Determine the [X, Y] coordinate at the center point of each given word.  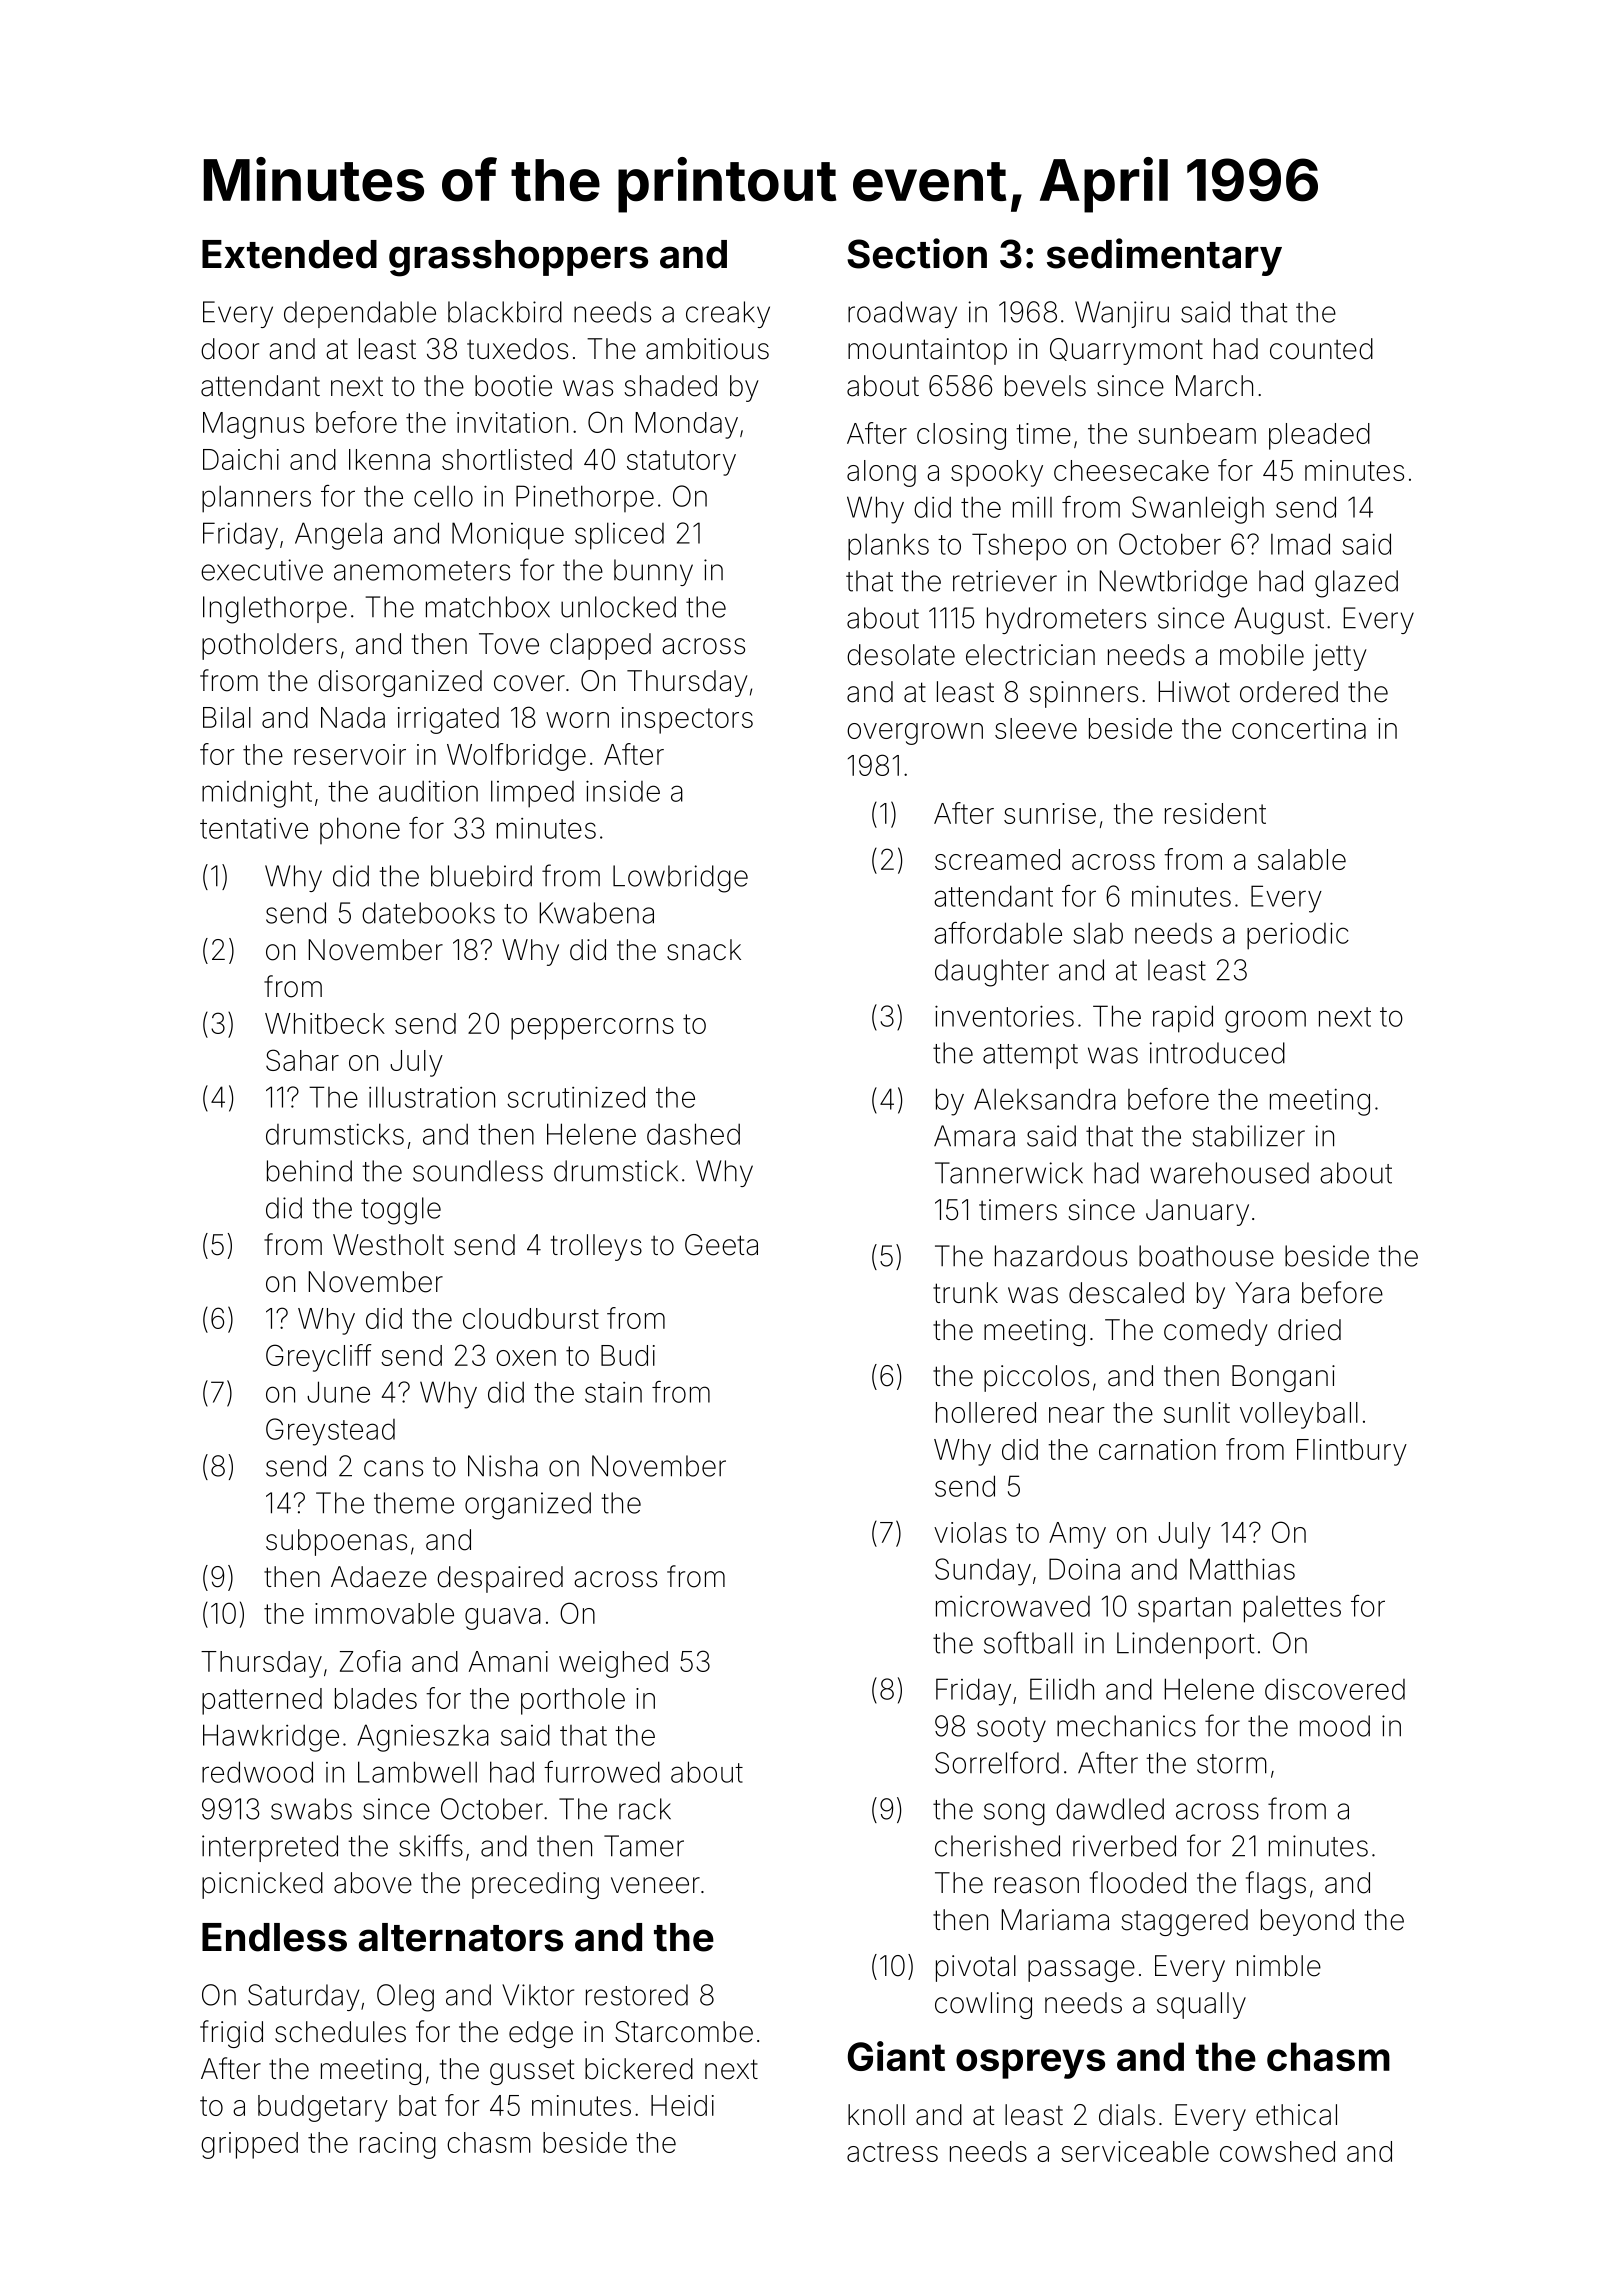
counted [1321, 349]
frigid [231, 2034]
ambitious [707, 349]
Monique [508, 536]
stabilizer [1249, 1136]
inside [623, 791]
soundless [478, 1171]
